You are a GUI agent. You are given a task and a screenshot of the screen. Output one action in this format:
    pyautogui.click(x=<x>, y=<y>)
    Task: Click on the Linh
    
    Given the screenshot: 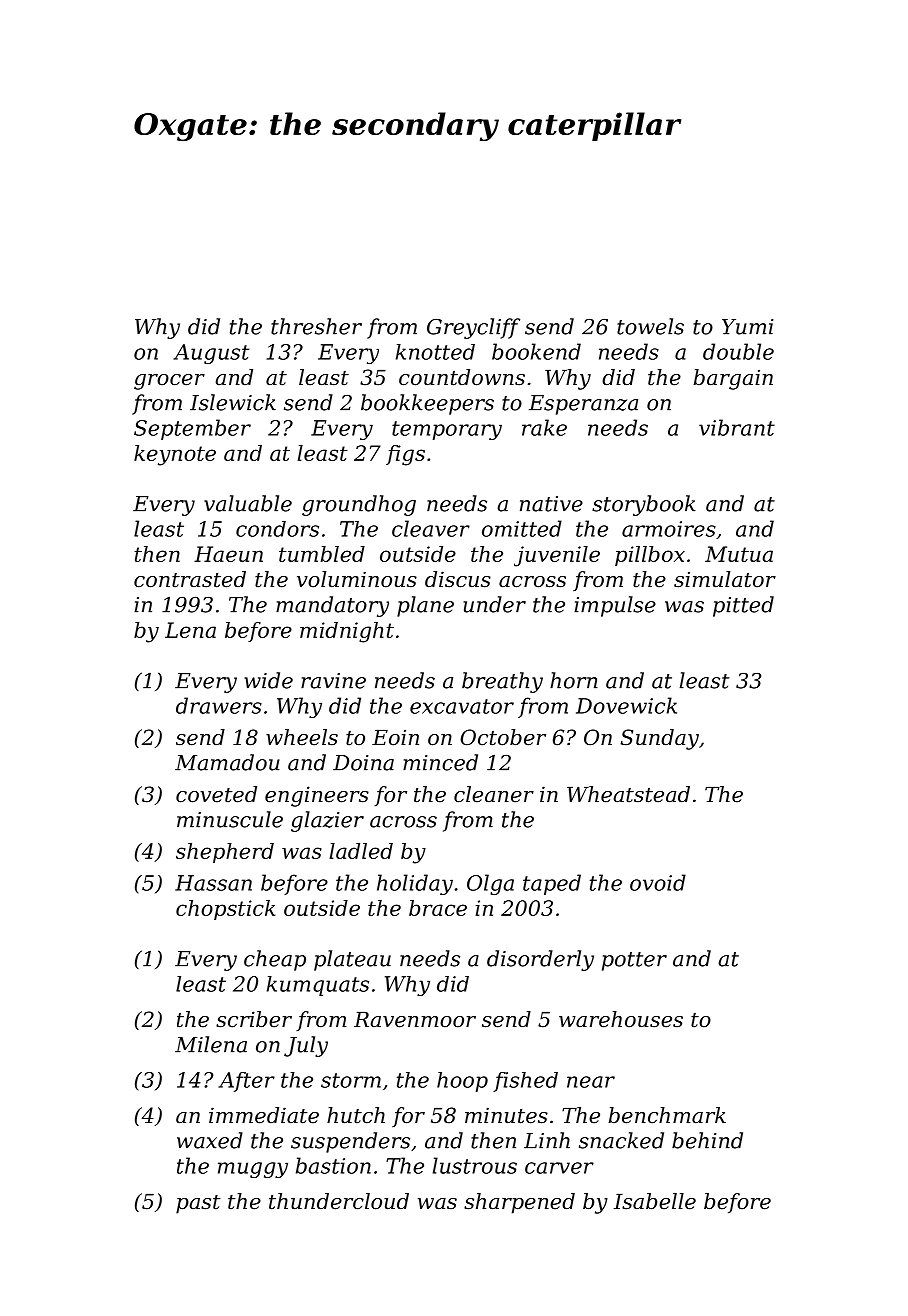 What is the action you would take?
    pyautogui.click(x=547, y=1140)
